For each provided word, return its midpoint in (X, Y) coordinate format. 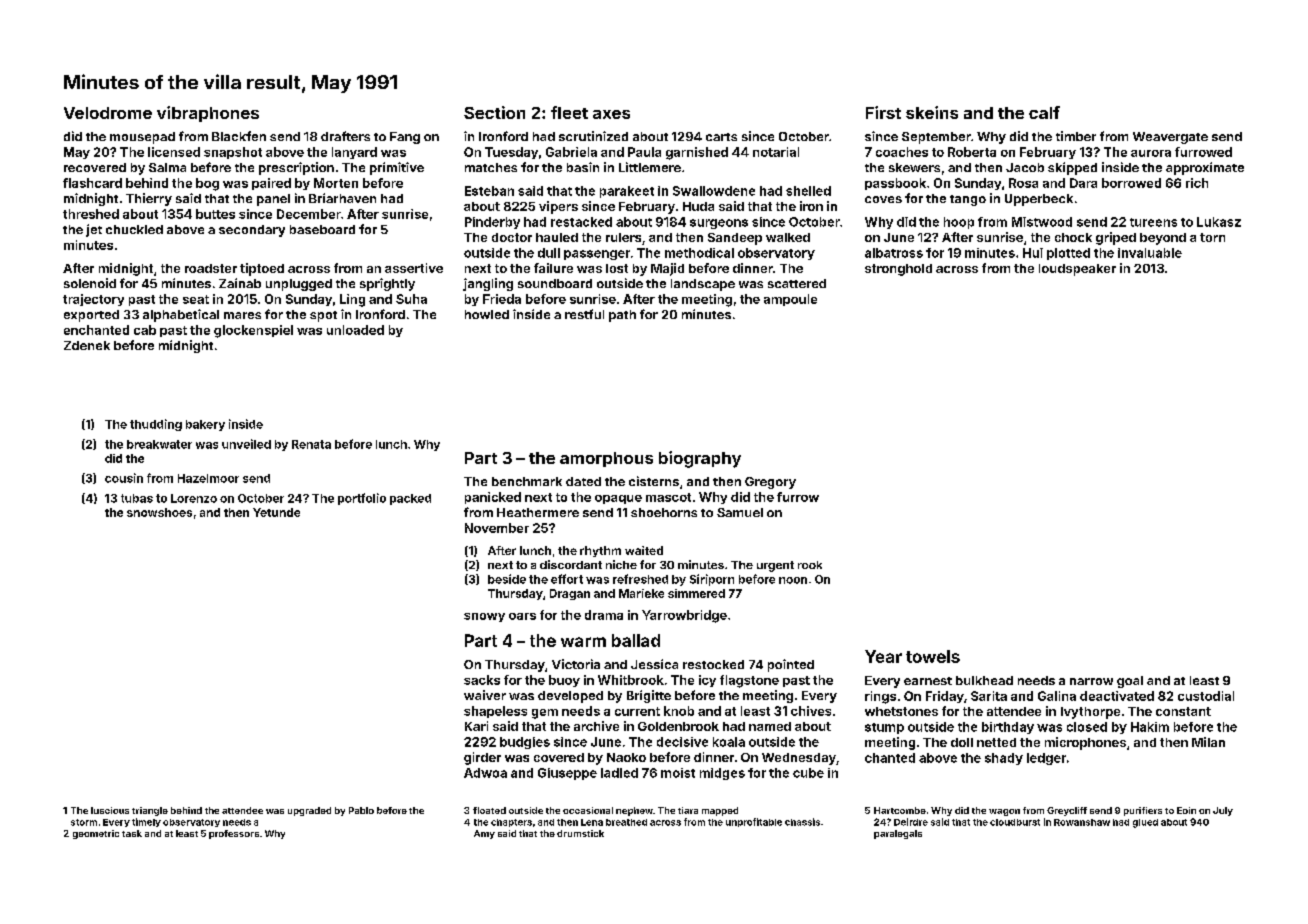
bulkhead (984, 680)
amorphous (606, 459)
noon (793, 580)
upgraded (309, 811)
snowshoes (159, 512)
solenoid (90, 283)
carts (721, 137)
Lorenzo (194, 498)
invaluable (1150, 253)
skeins (932, 112)
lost (617, 268)
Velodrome (108, 113)
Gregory (770, 483)
